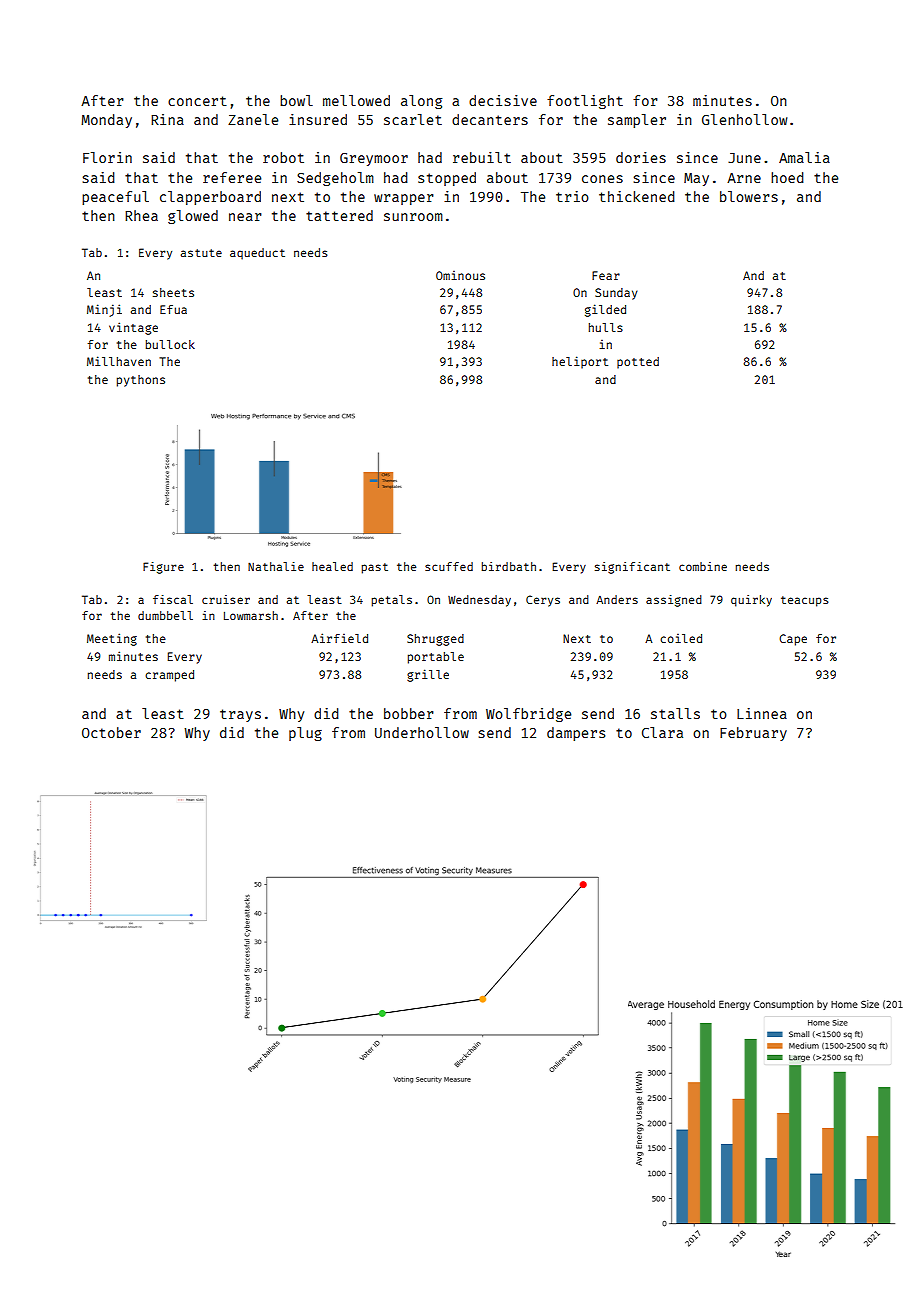 Image resolution: width=924 pixels, height=1314 pixels. I want to click on Rhea, so click(141, 215).
